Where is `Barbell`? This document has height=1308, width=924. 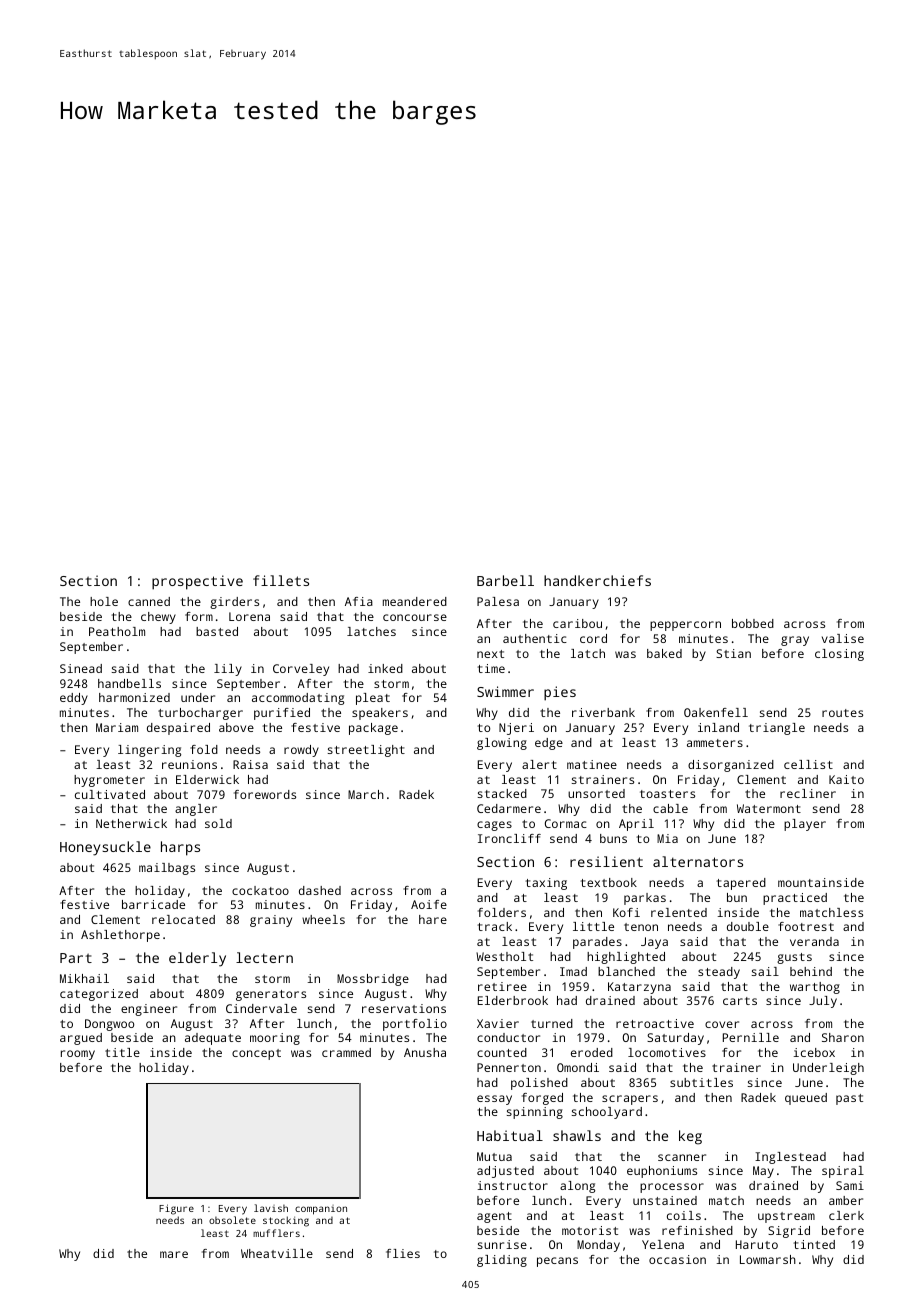
Barbell is located at coordinates (505, 580).
